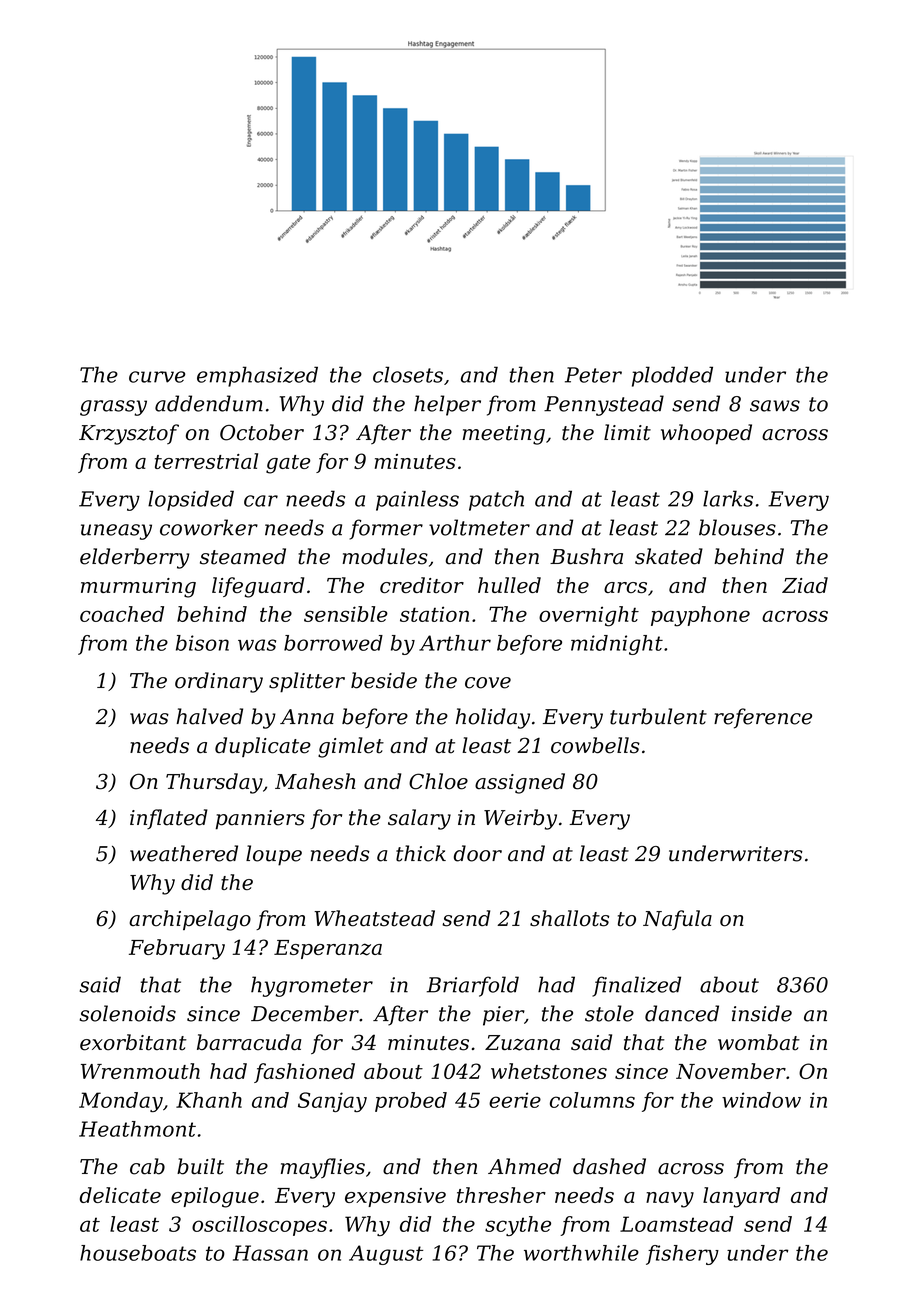 This screenshot has height=1316, width=908. What do you see at coordinates (209, 716) in the screenshot?
I see `halved` at bounding box center [209, 716].
